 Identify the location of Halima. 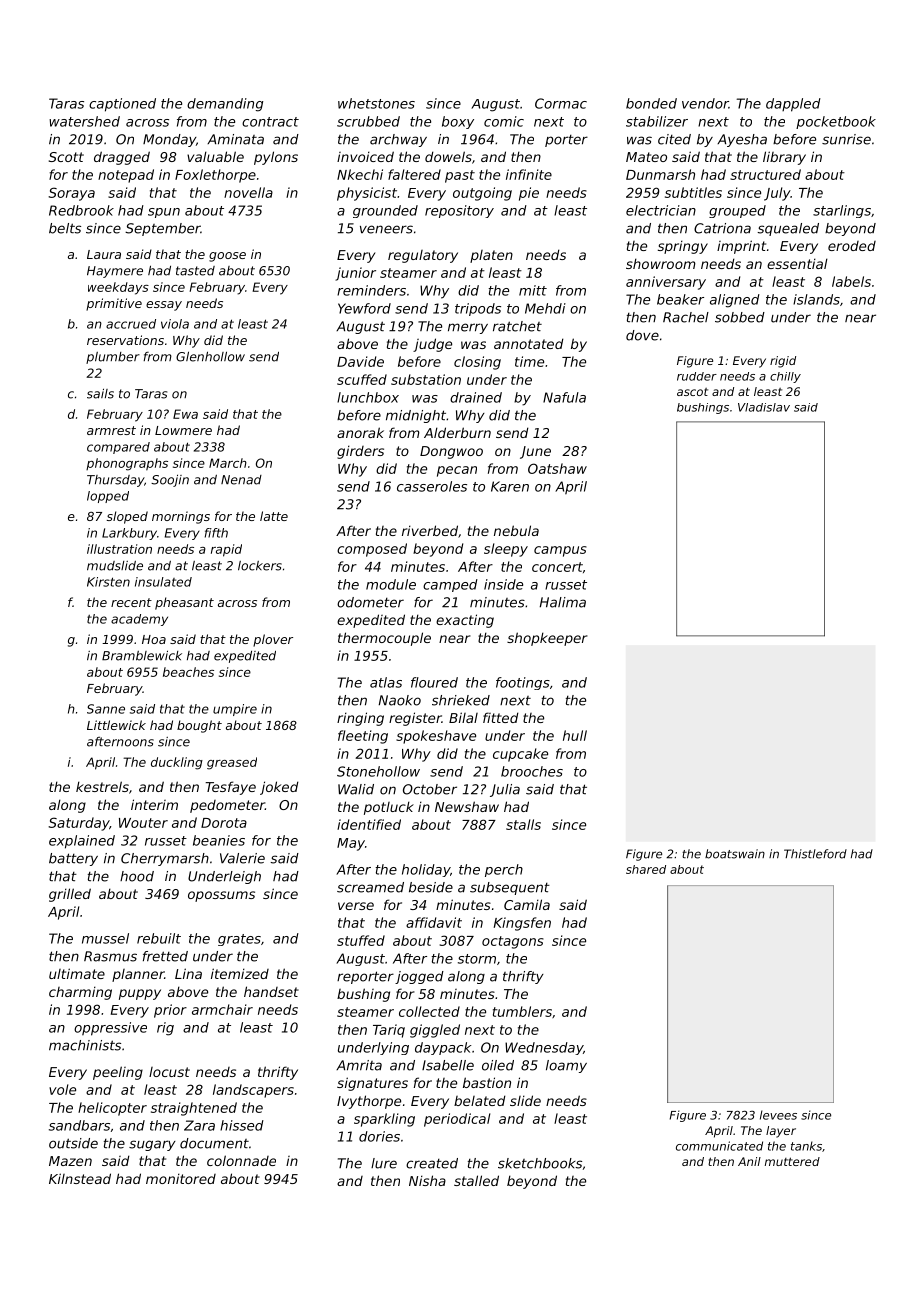
(563, 602).
